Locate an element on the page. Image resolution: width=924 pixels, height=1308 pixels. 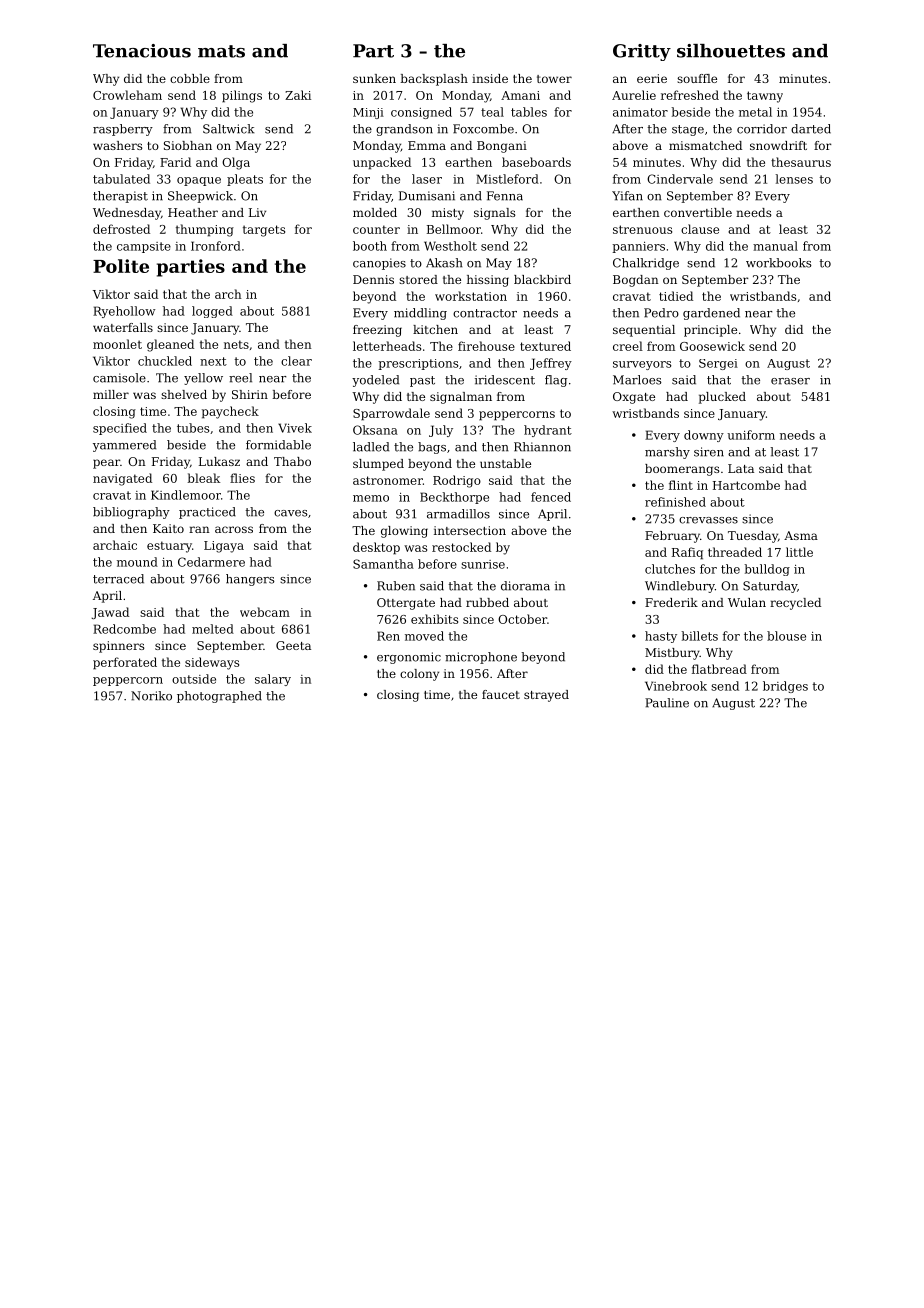
silhouettes is located at coordinates (731, 51).
